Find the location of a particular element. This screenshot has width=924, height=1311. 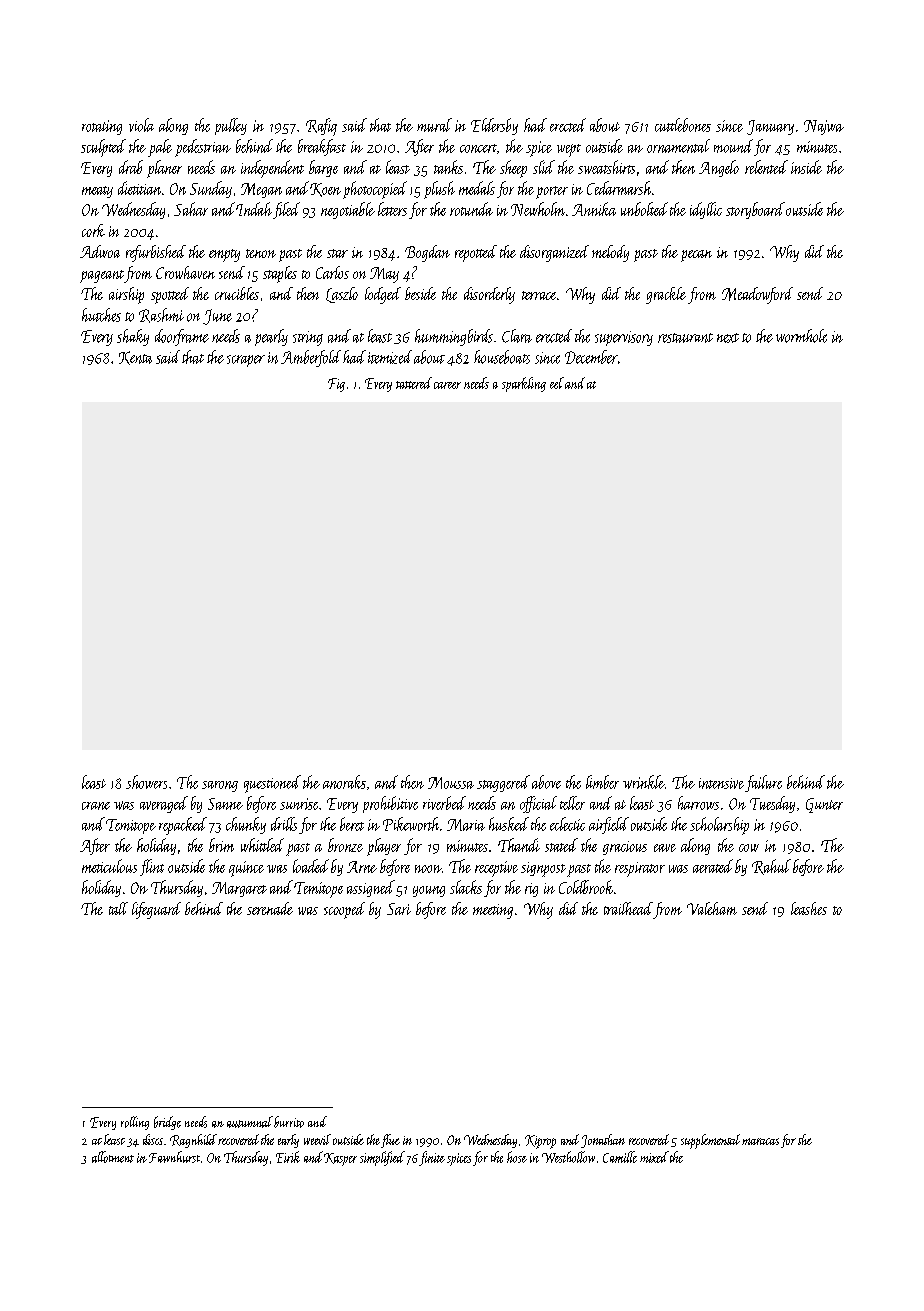

Kiprop is located at coordinates (540, 1142).
